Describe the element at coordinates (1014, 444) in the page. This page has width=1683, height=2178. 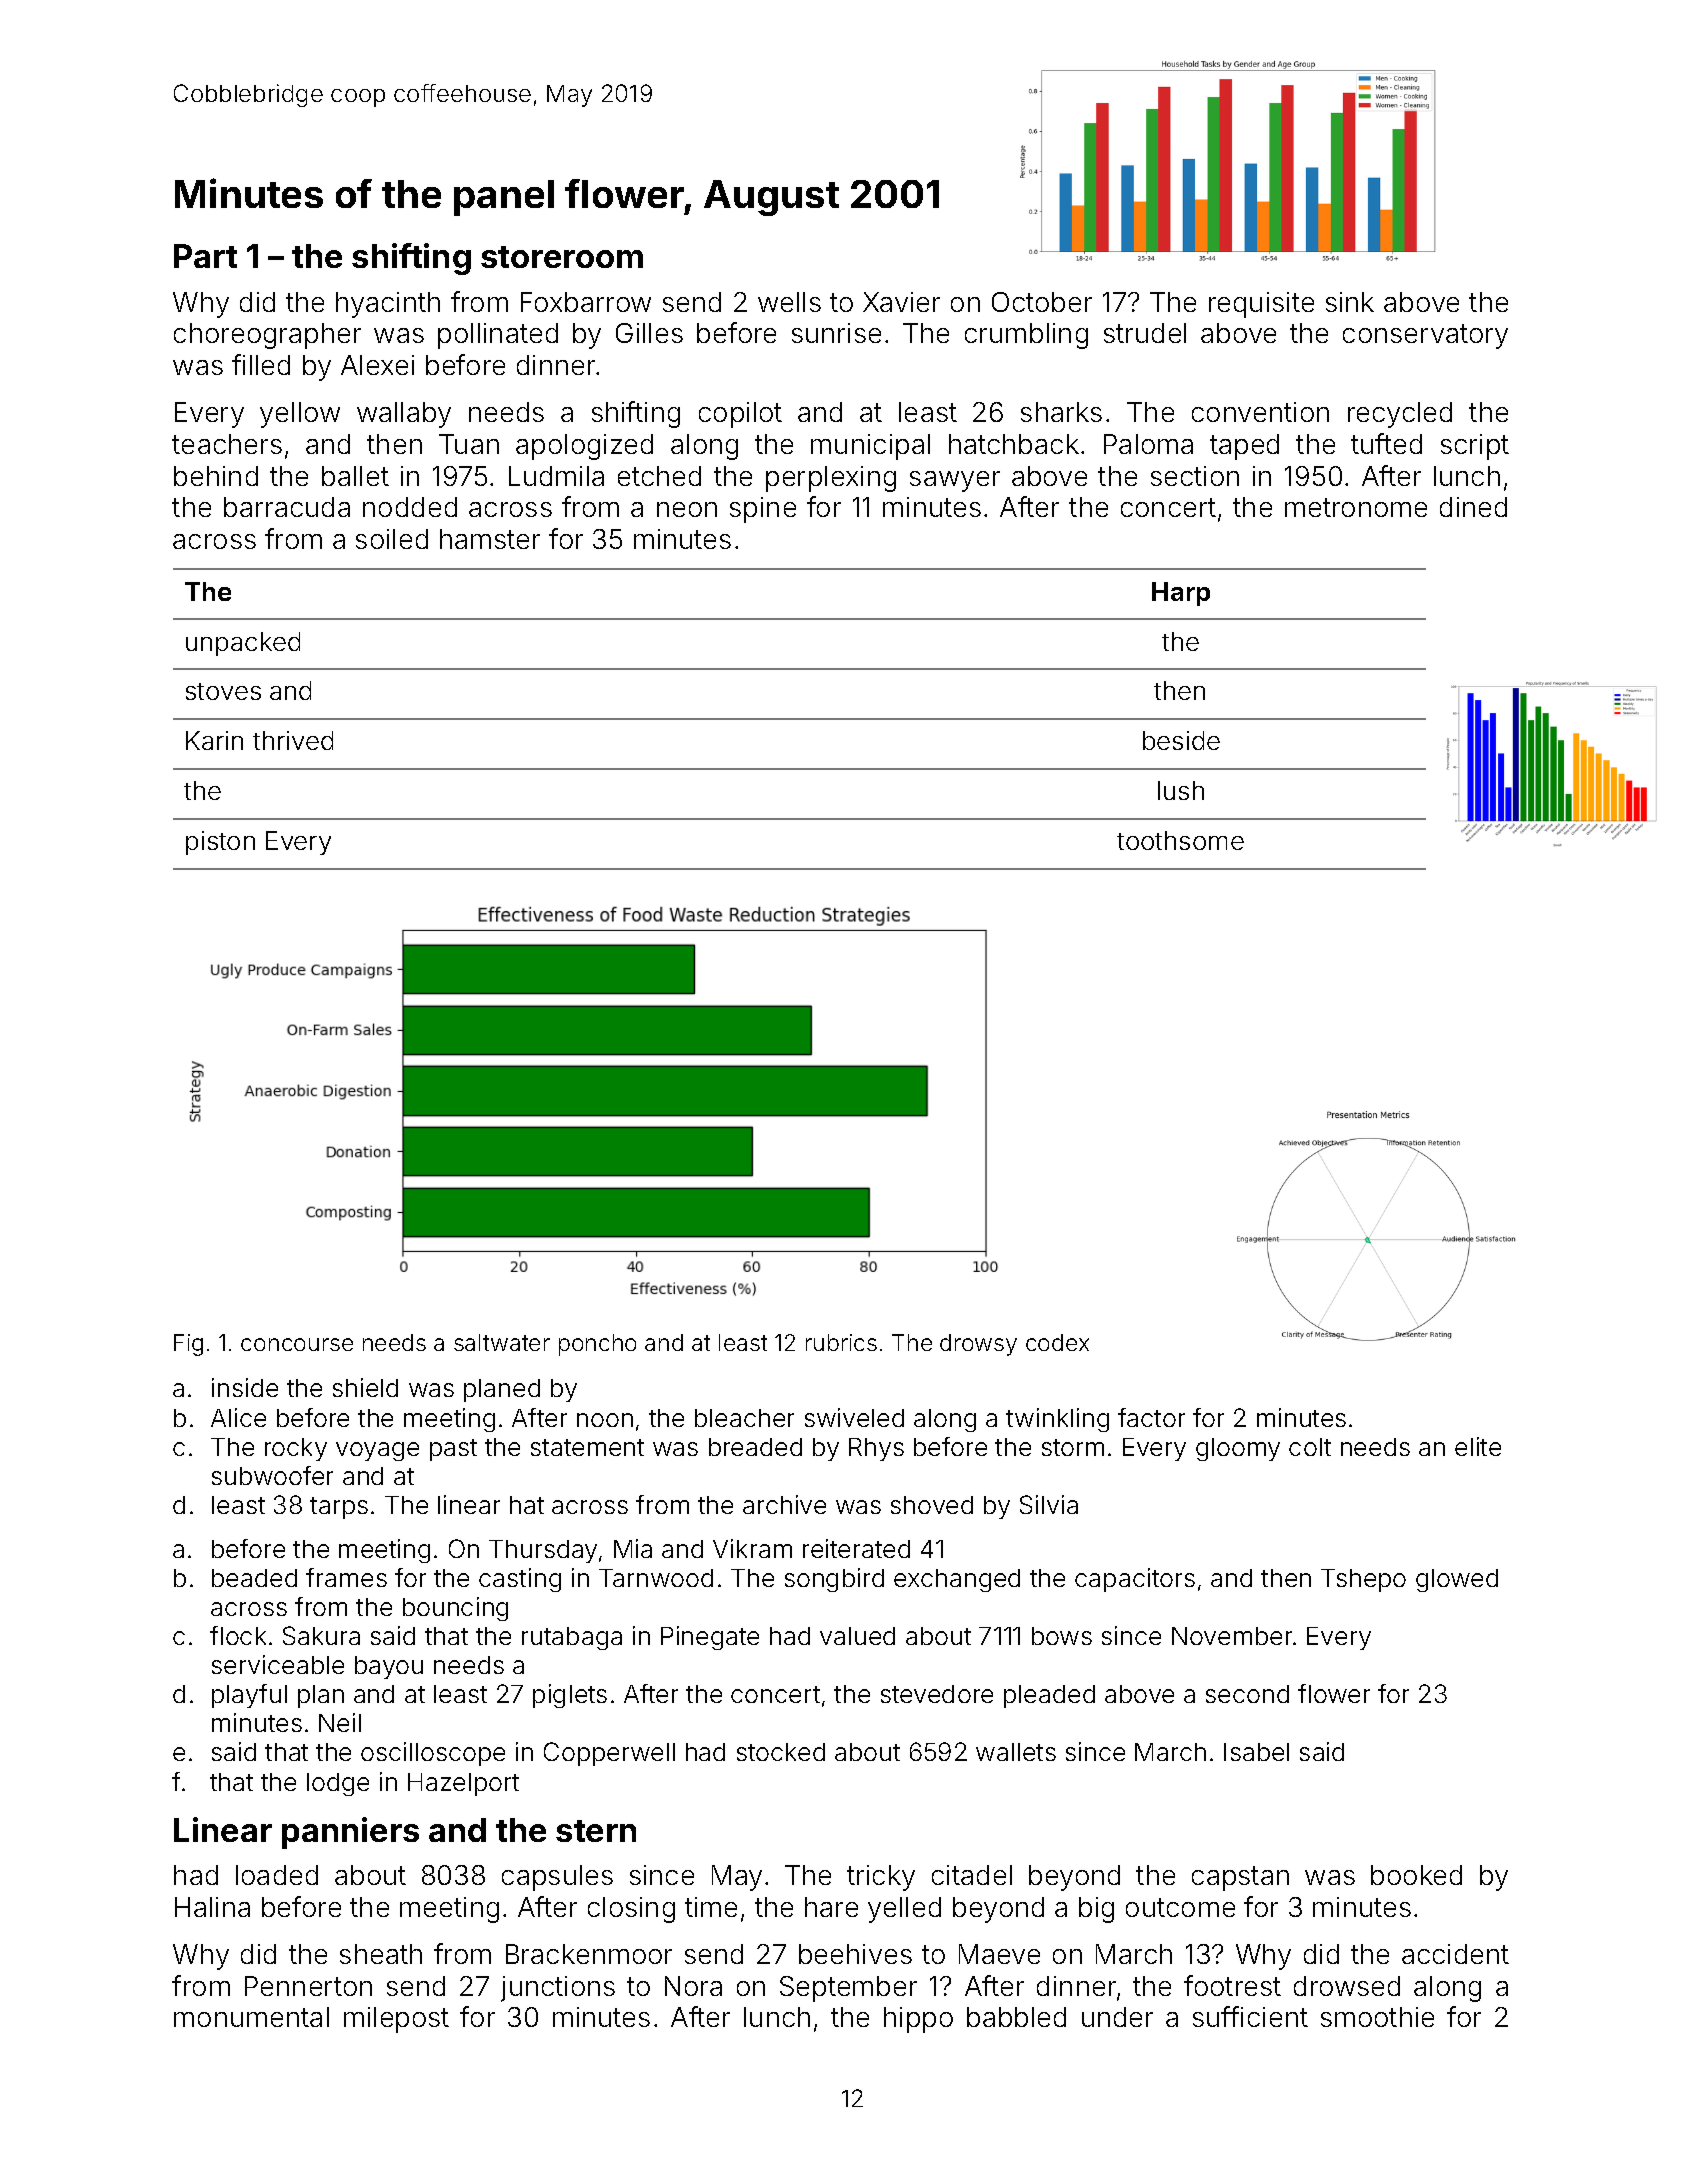
I see `hatchback` at that location.
